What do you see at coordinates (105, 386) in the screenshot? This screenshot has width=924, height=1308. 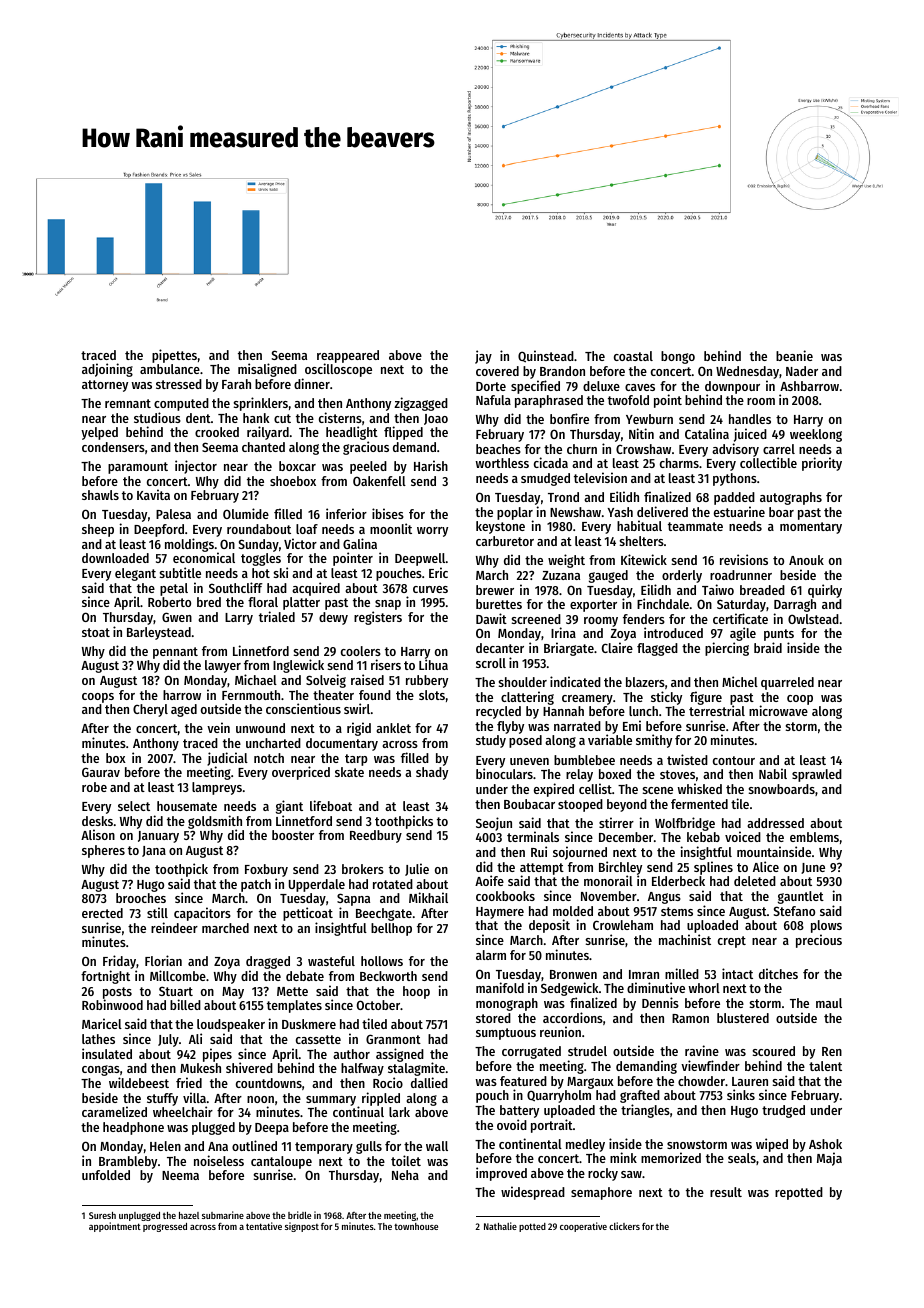 I see `attorney` at bounding box center [105, 386].
